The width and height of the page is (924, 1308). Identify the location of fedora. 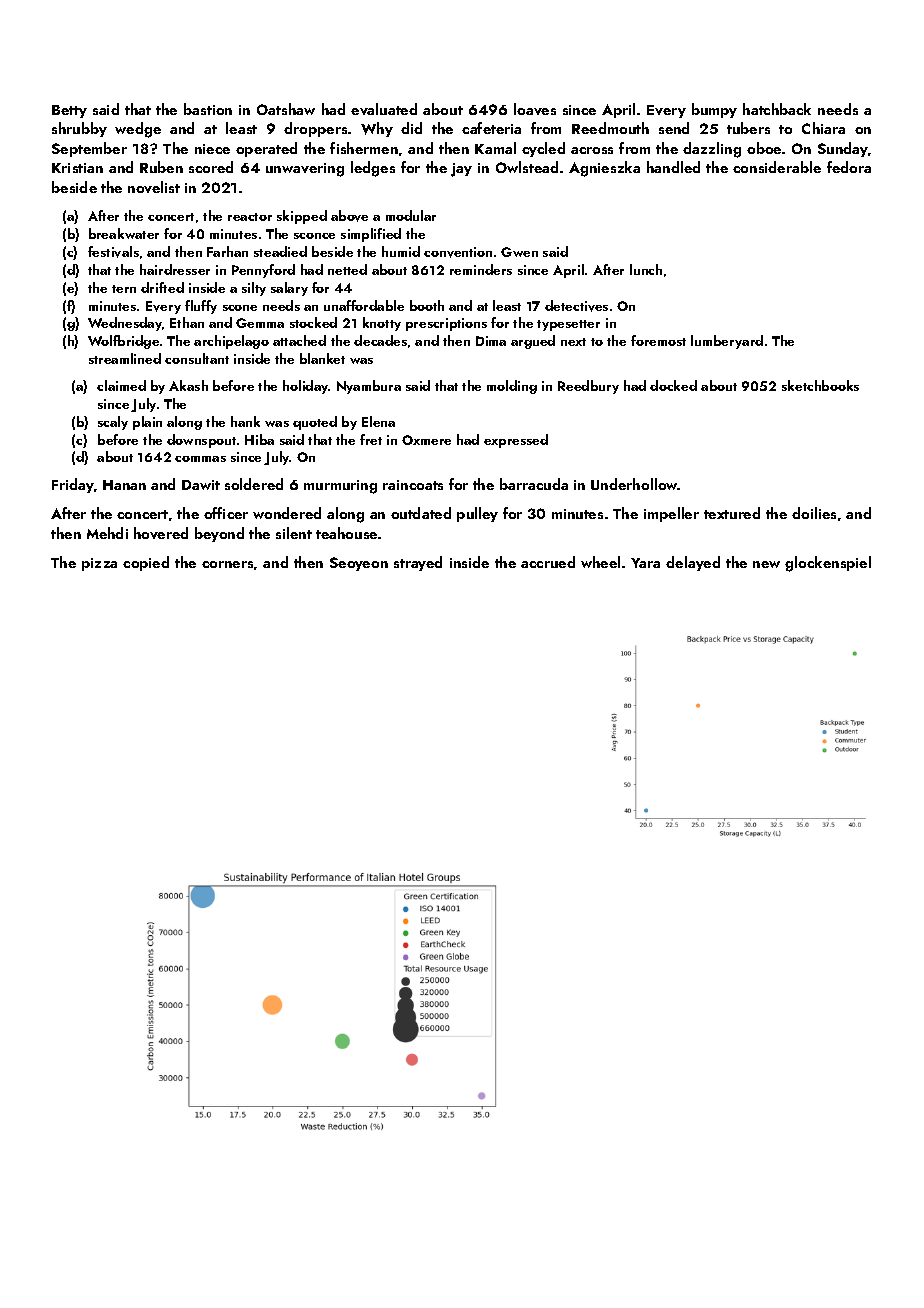
(849, 167).
